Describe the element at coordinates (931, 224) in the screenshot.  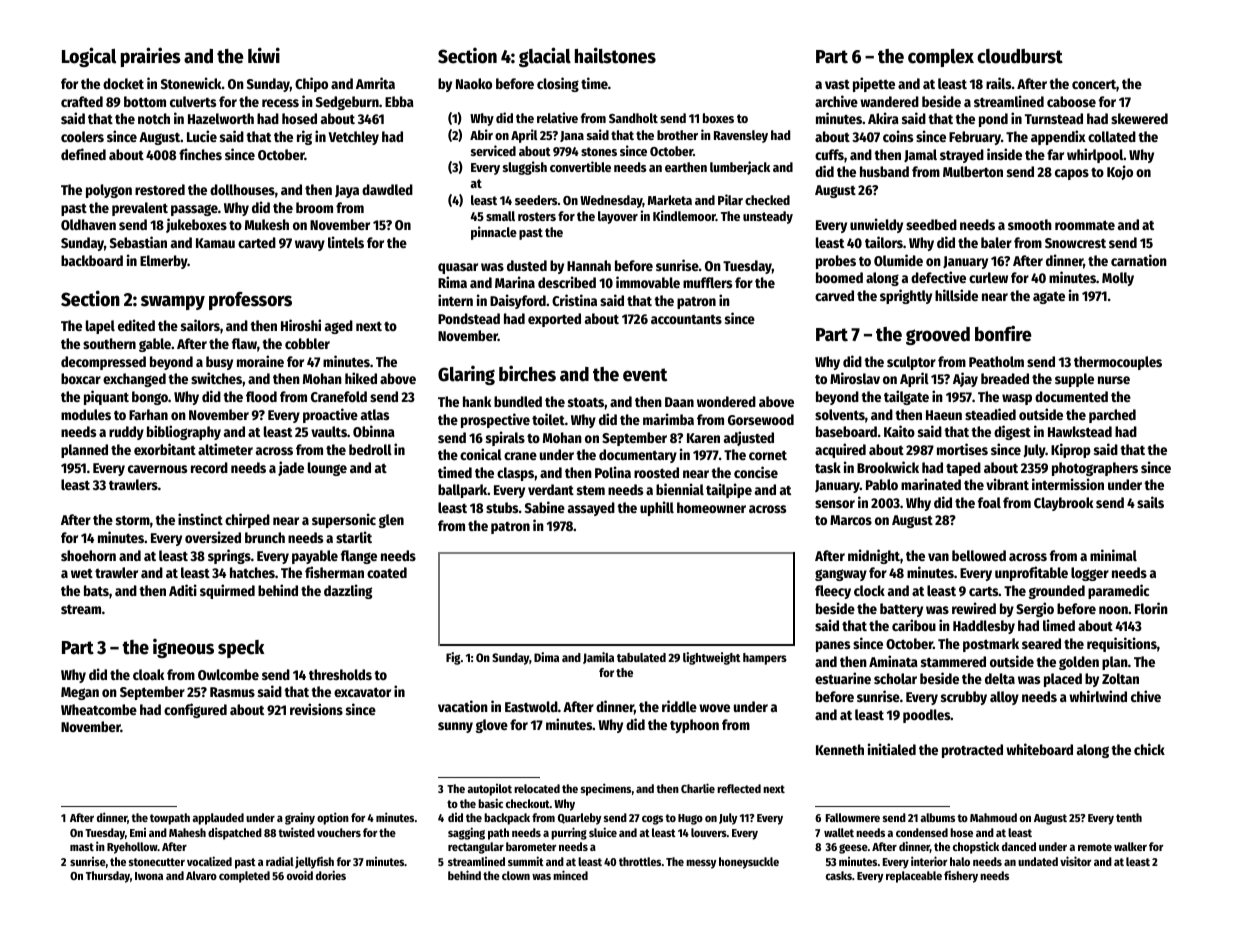
I see `seedbed` at that location.
